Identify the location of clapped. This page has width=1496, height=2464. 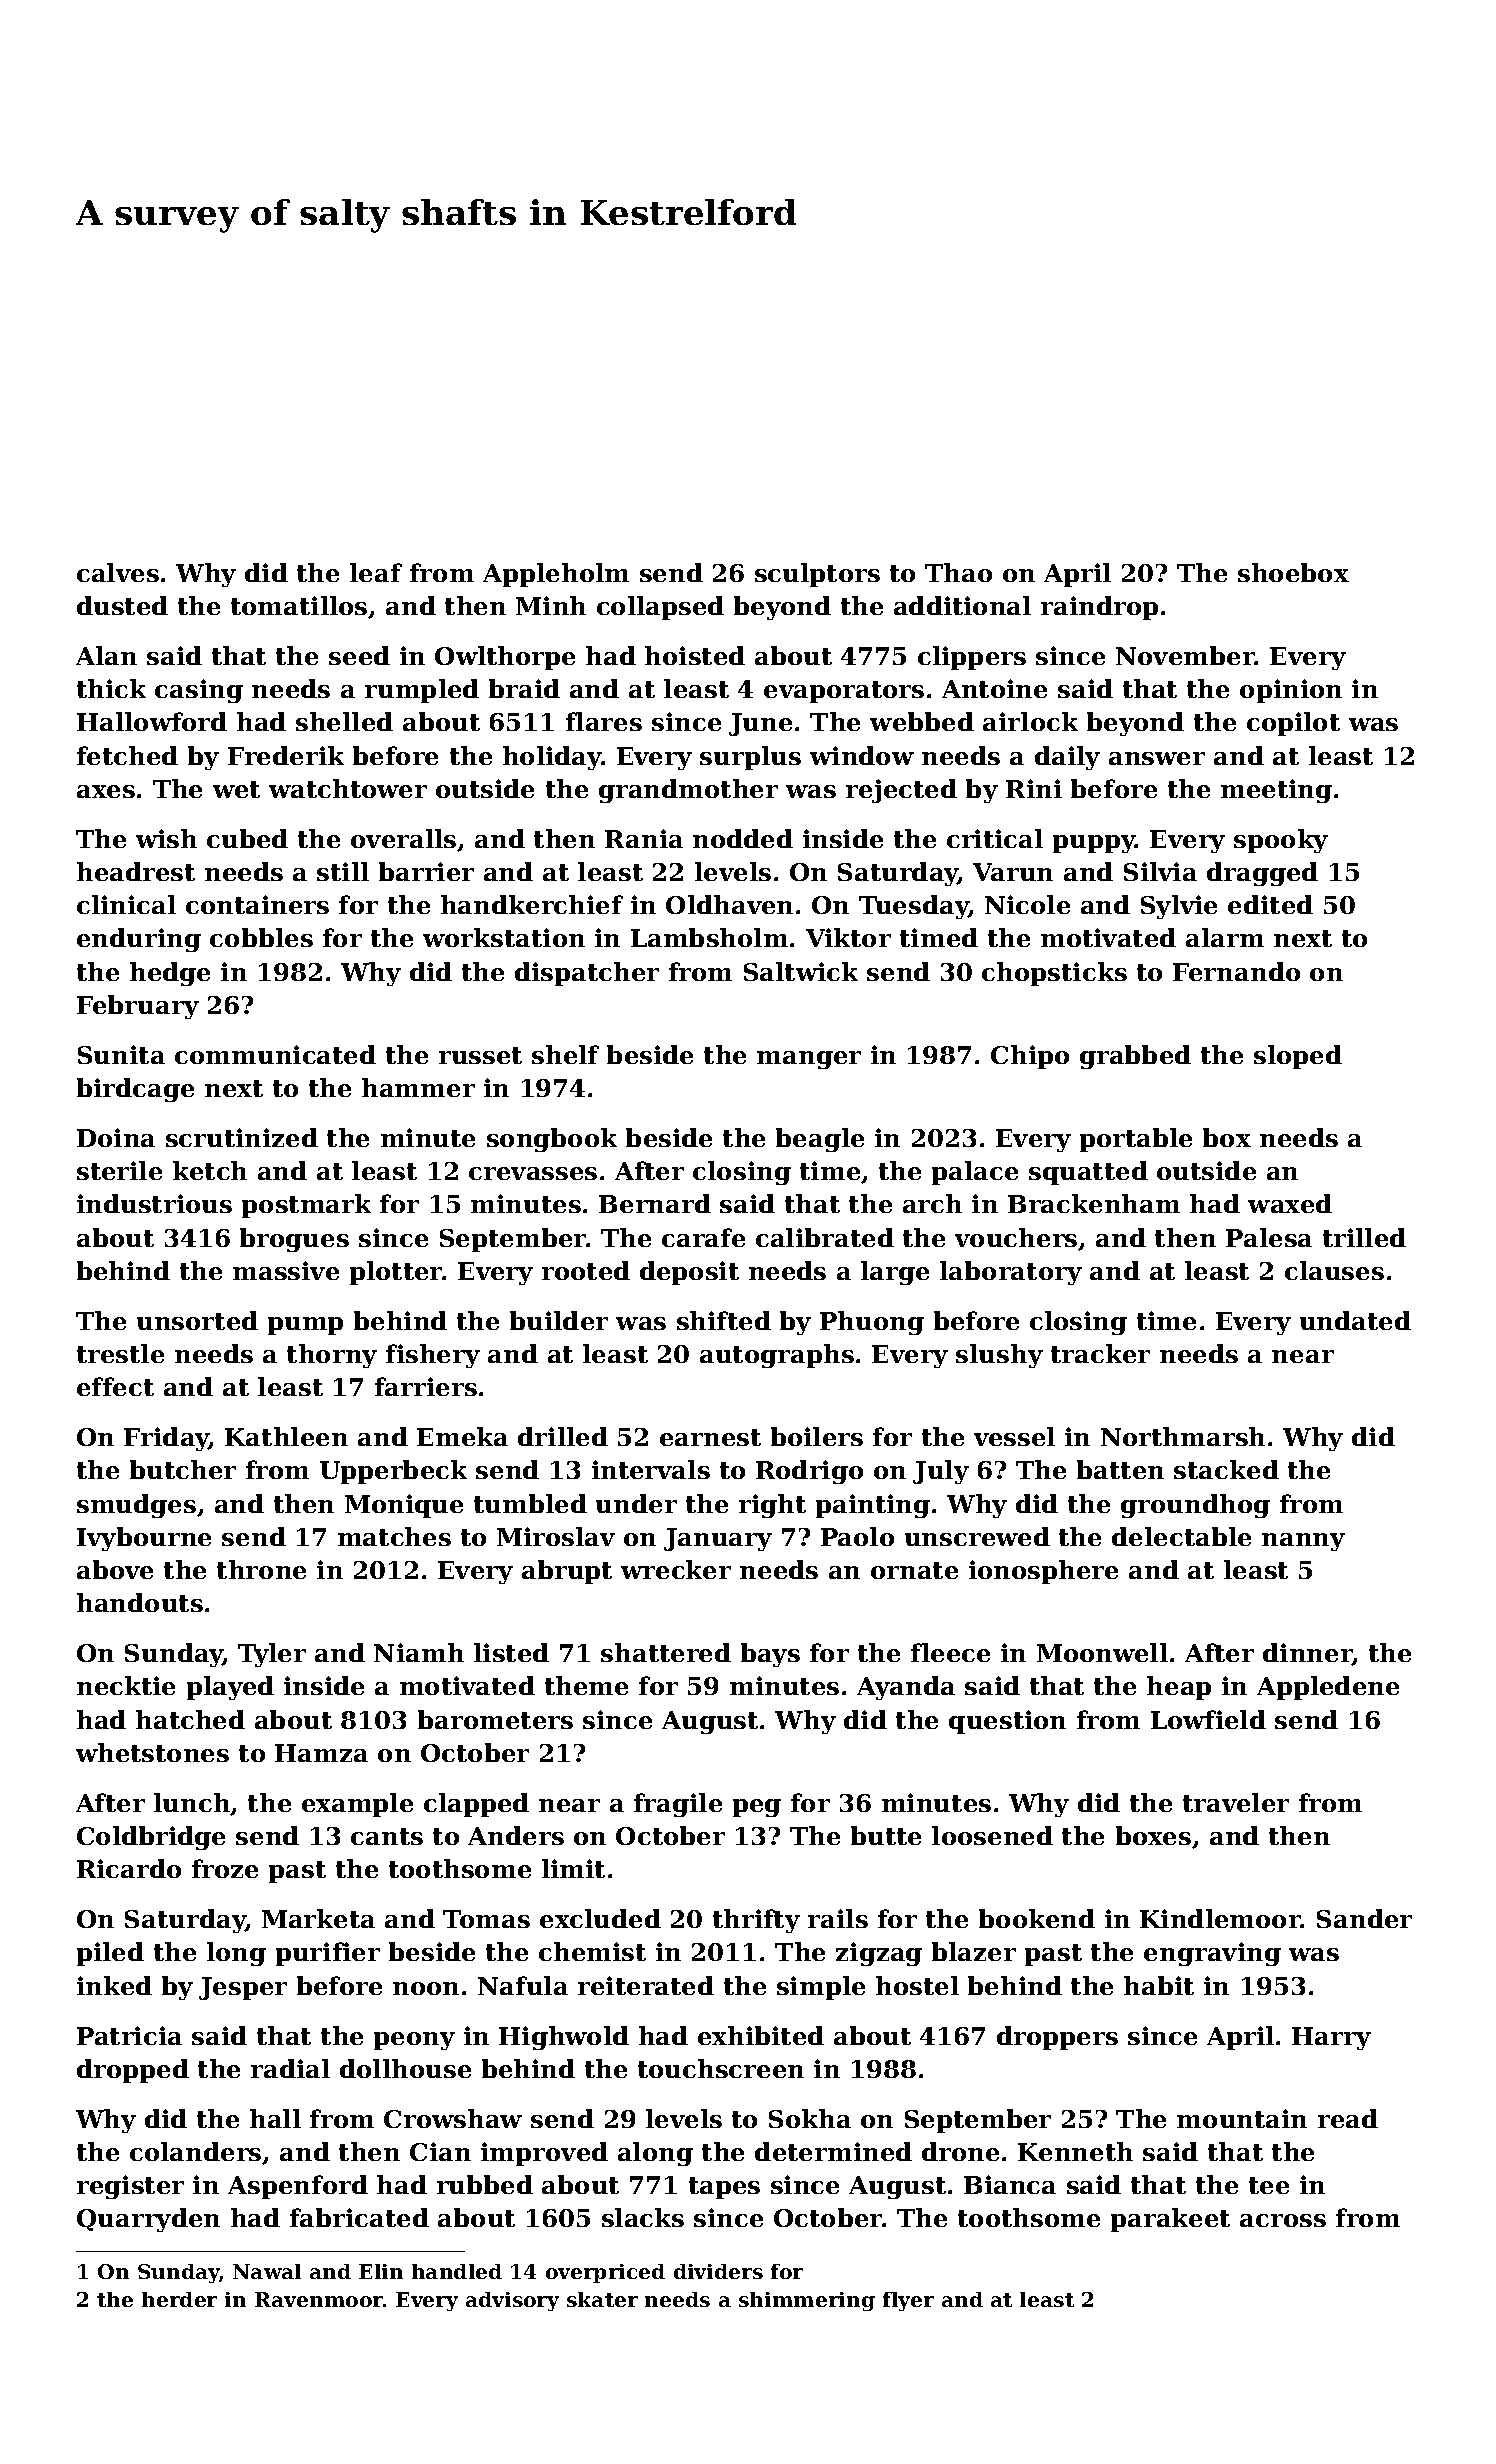
(476, 1805).
